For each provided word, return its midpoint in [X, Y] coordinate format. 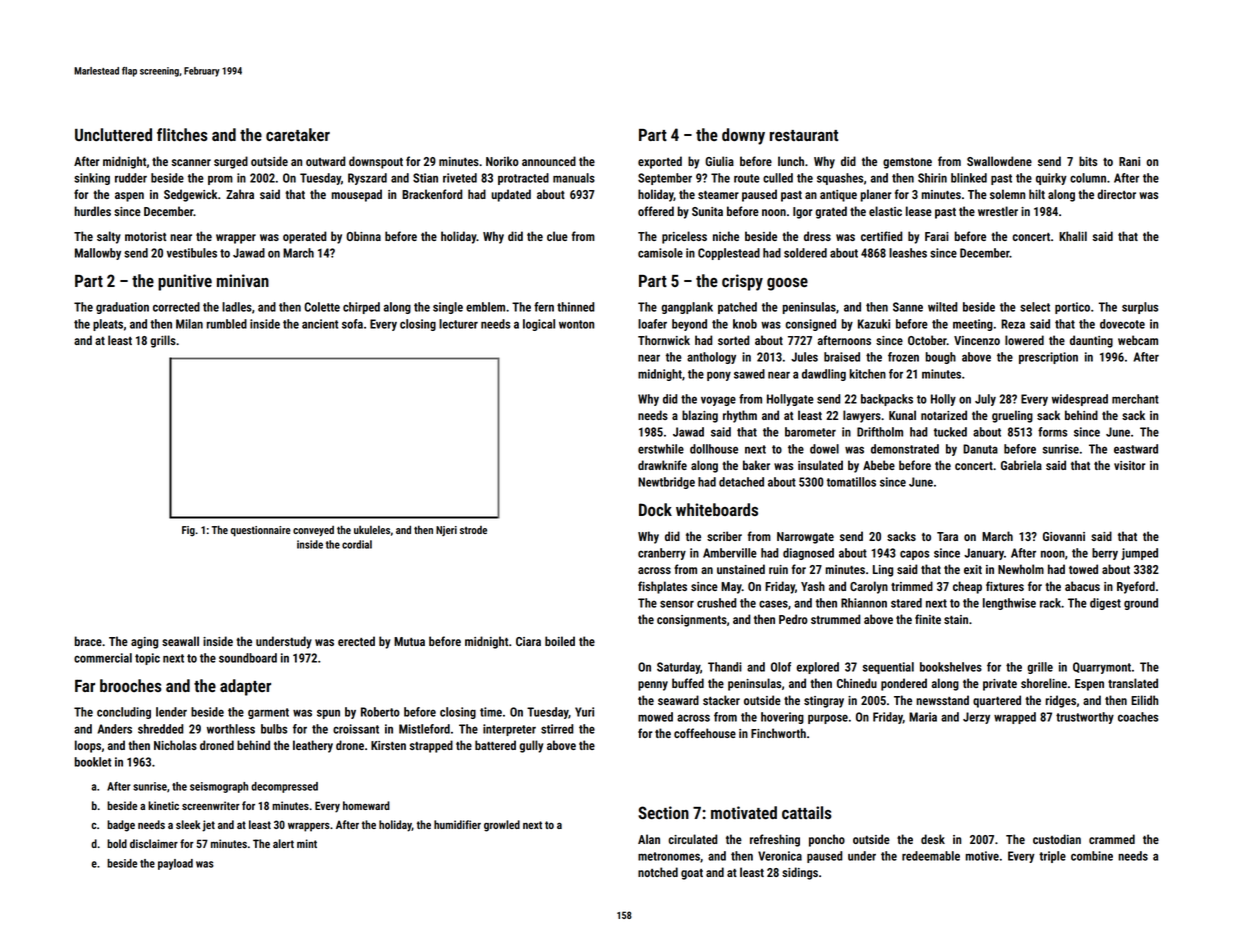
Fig [188, 531]
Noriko [502, 161]
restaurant [804, 135]
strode [473, 530]
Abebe [879, 465]
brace [88, 641]
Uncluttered [113, 134]
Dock [655, 509]
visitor [1129, 465]
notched [658, 872]
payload [175, 864]
